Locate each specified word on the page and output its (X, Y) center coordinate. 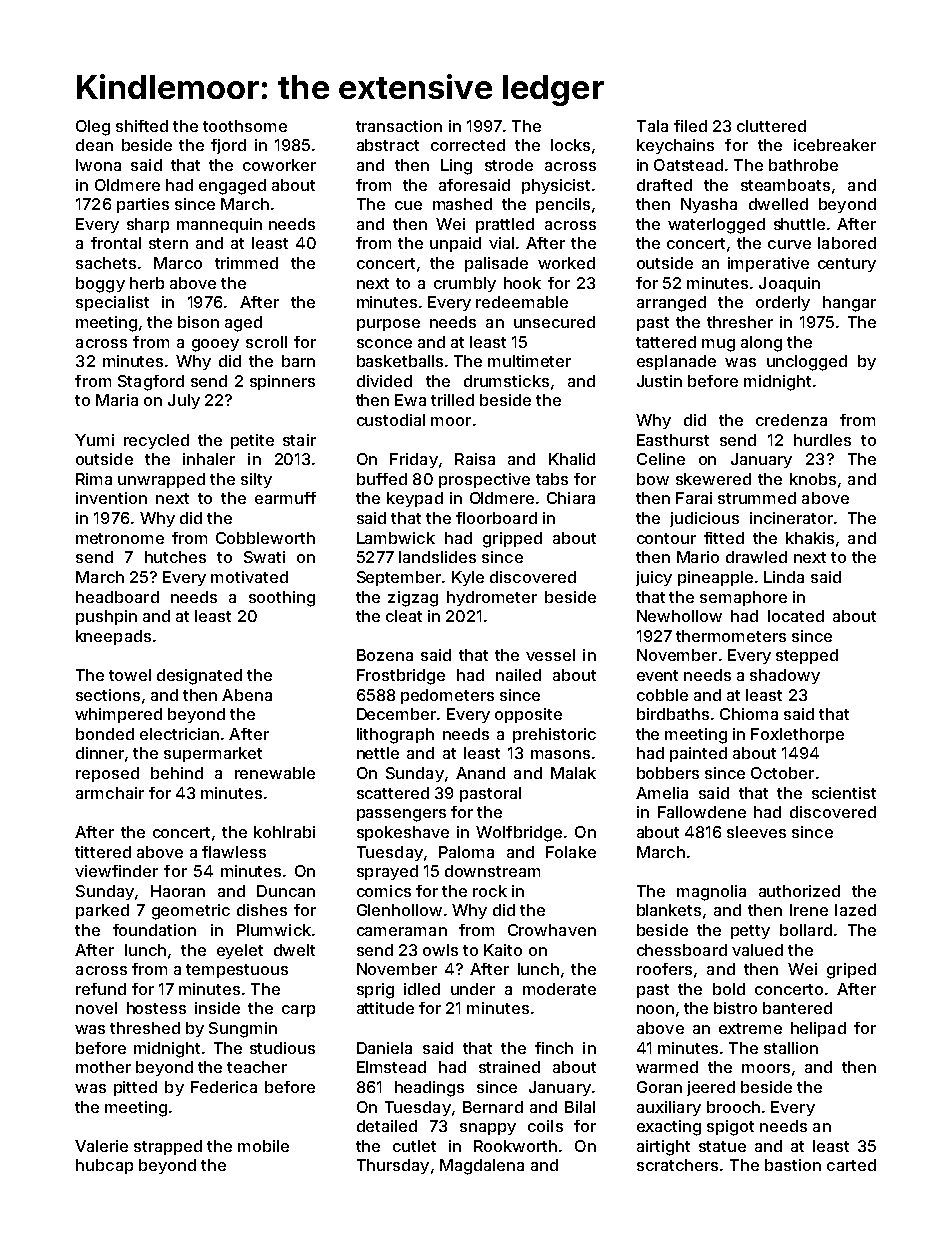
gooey (215, 345)
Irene (809, 910)
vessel (550, 655)
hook (522, 283)
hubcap (104, 1166)
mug (718, 345)
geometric (191, 912)
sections (108, 695)
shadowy (785, 676)
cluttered (771, 126)
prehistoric (554, 735)
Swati (264, 557)
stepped (807, 656)
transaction (399, 126)
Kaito (503, 950)
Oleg (93, 128)
